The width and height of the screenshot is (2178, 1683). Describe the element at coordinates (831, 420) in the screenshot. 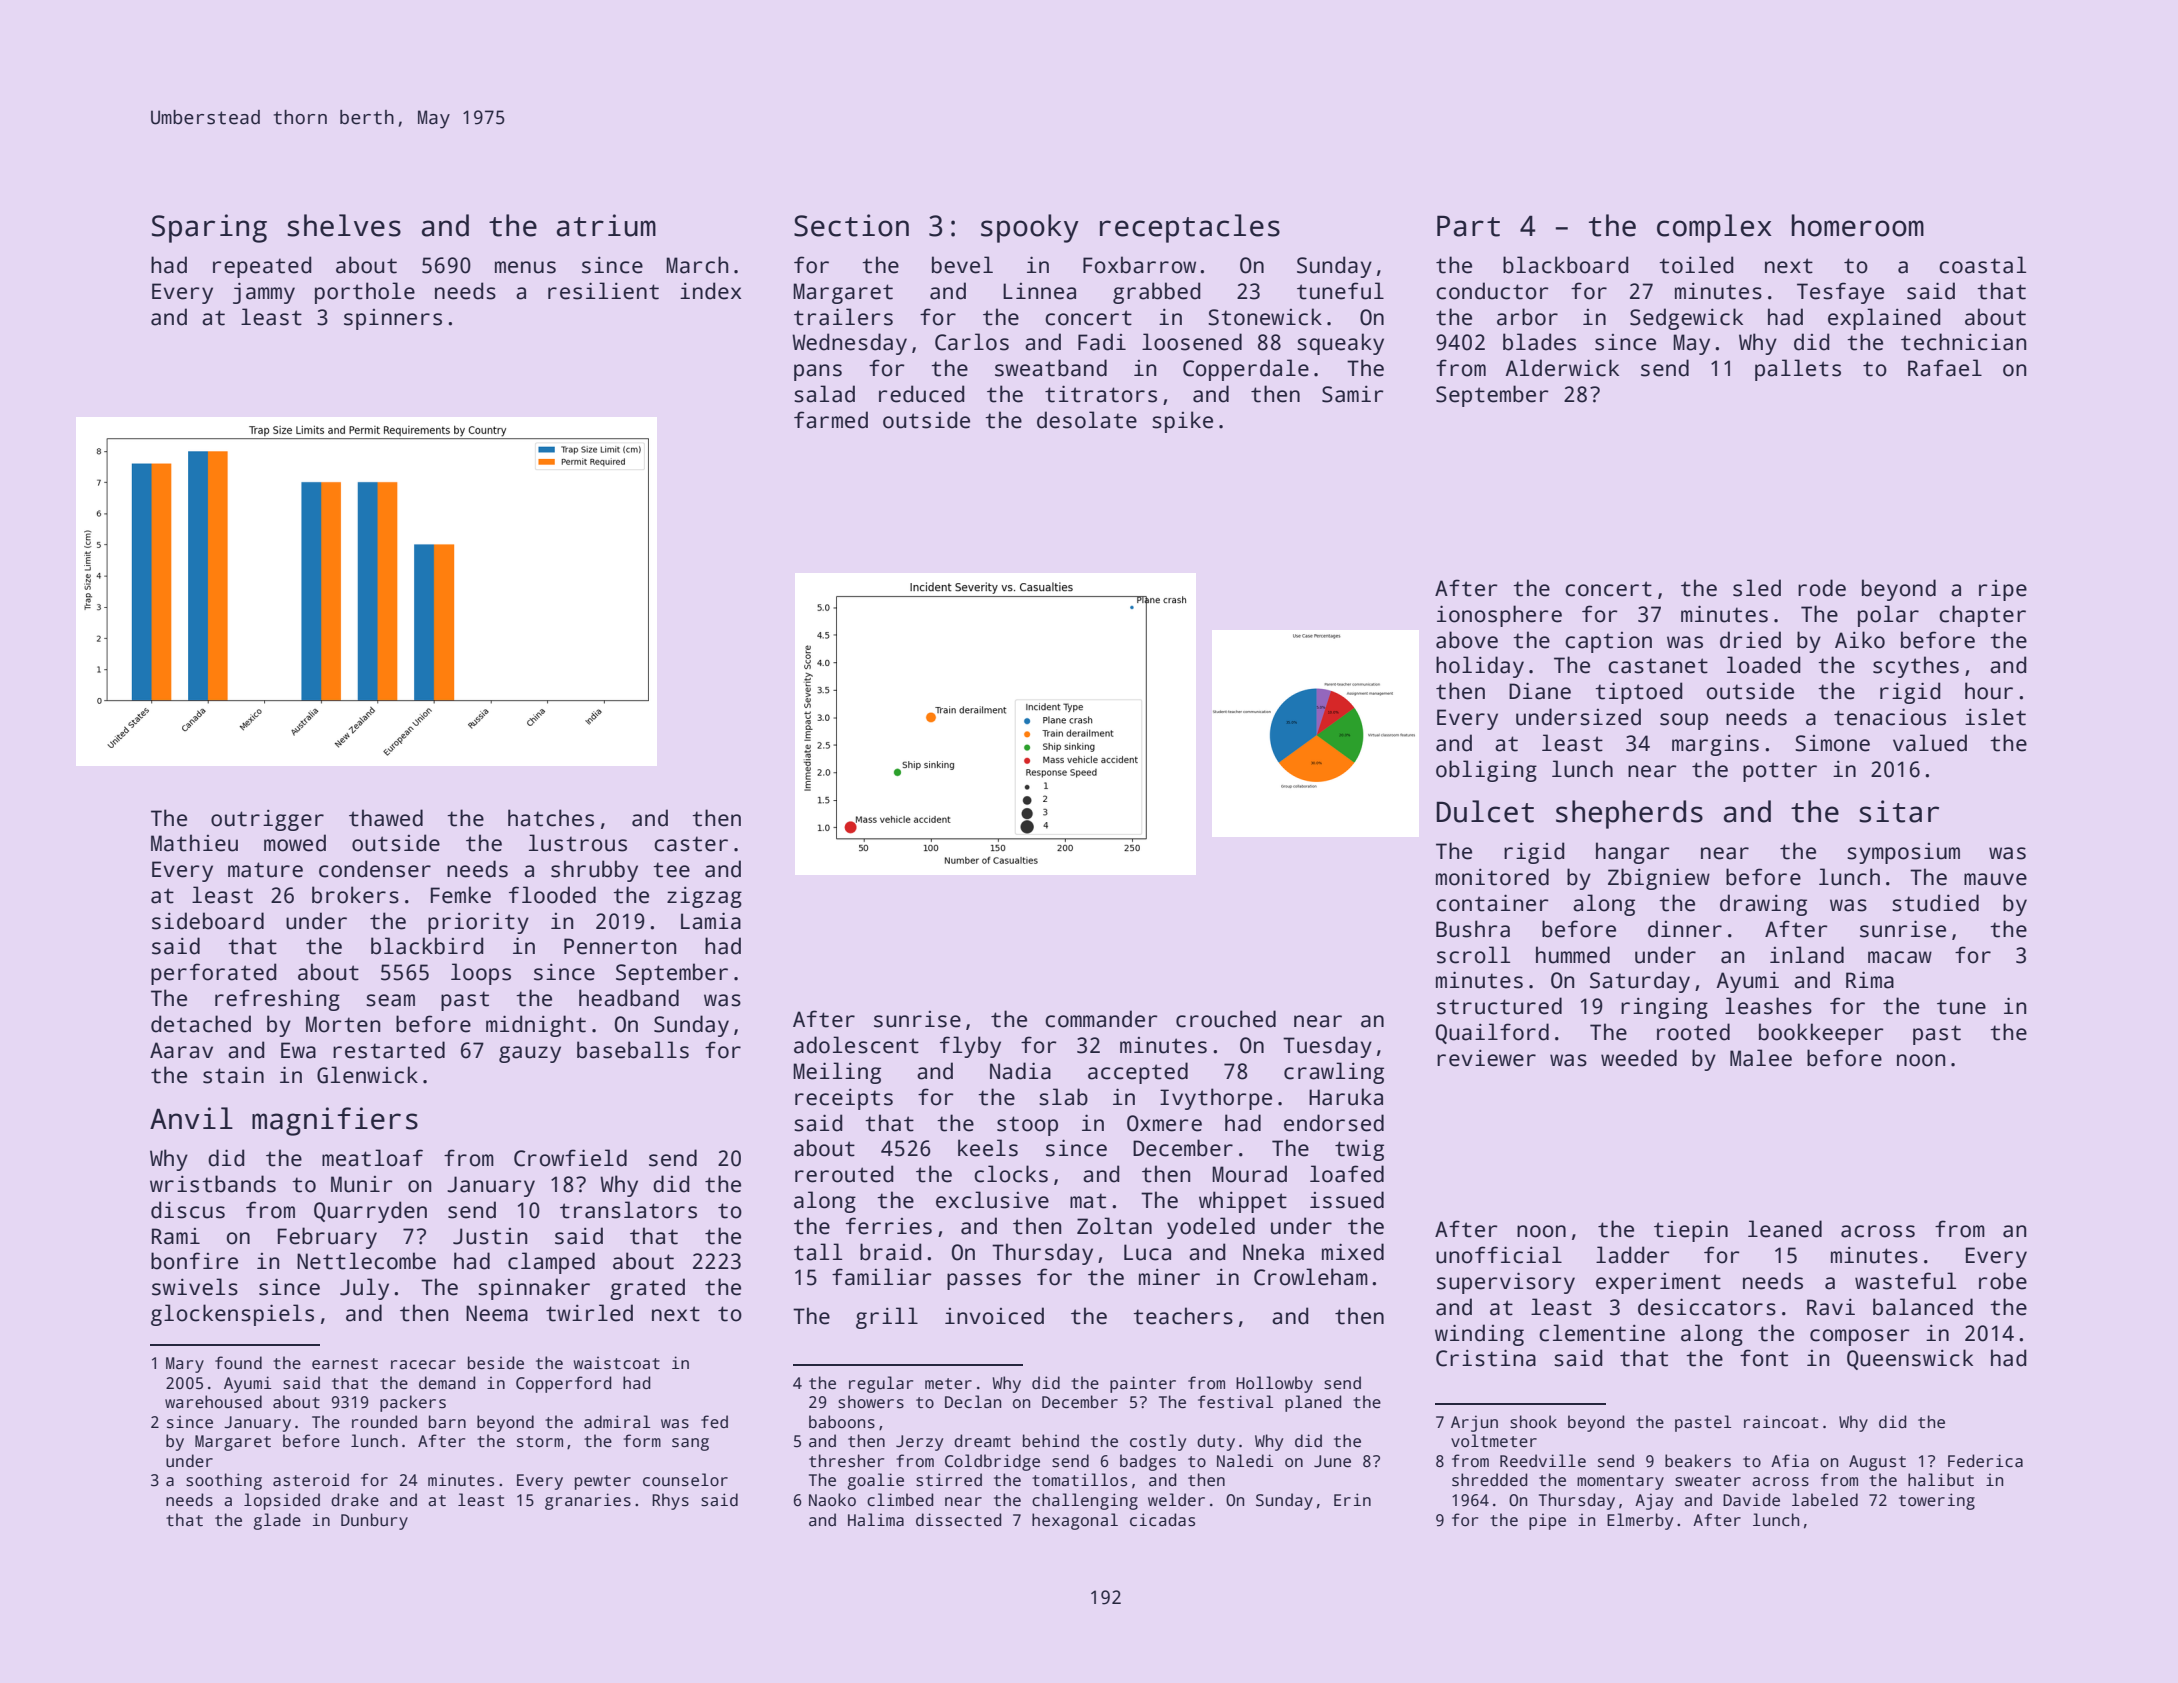

I see `farmed` at that location.
